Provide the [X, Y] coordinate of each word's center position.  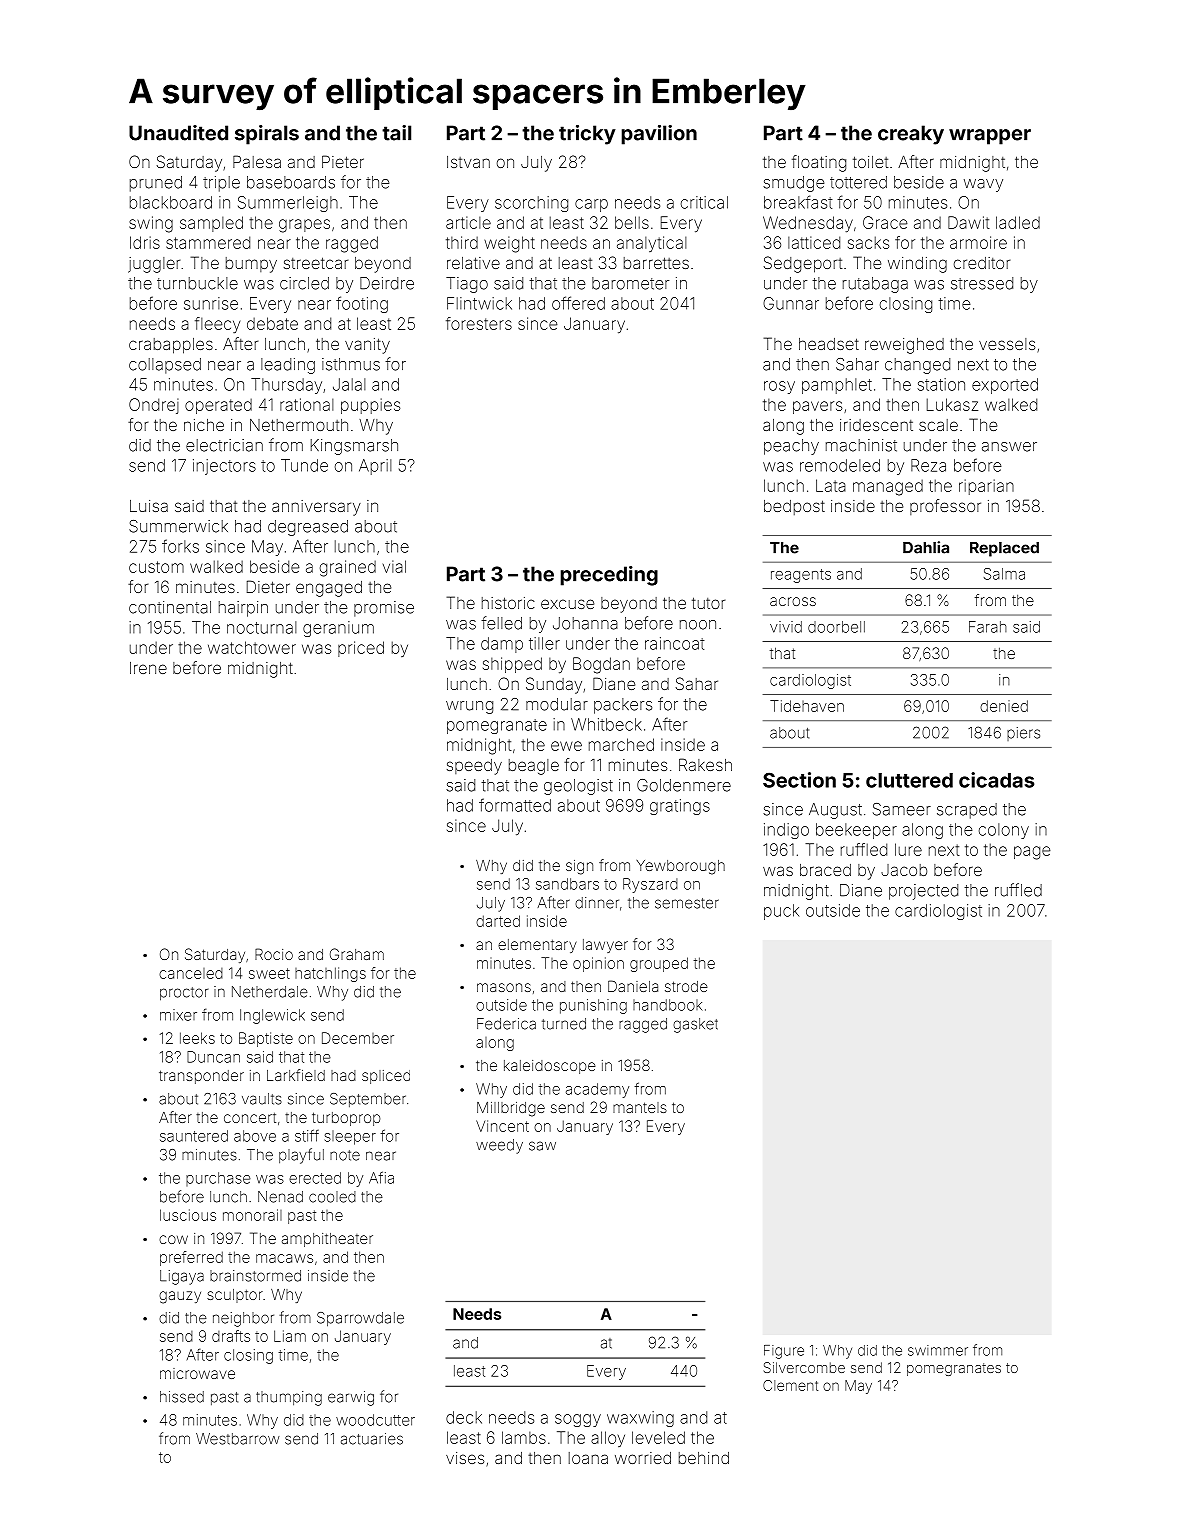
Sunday [554, 685]
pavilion [659, 135]
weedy [499, 1146]
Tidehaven [807, 706]
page [1032, 853]
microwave [197, 1373]
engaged [329, 589]
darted [498, 921]
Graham [357, 954]
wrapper [990, 137]
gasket [695, 1025]
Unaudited [178, 133]
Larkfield [296, 1075]
